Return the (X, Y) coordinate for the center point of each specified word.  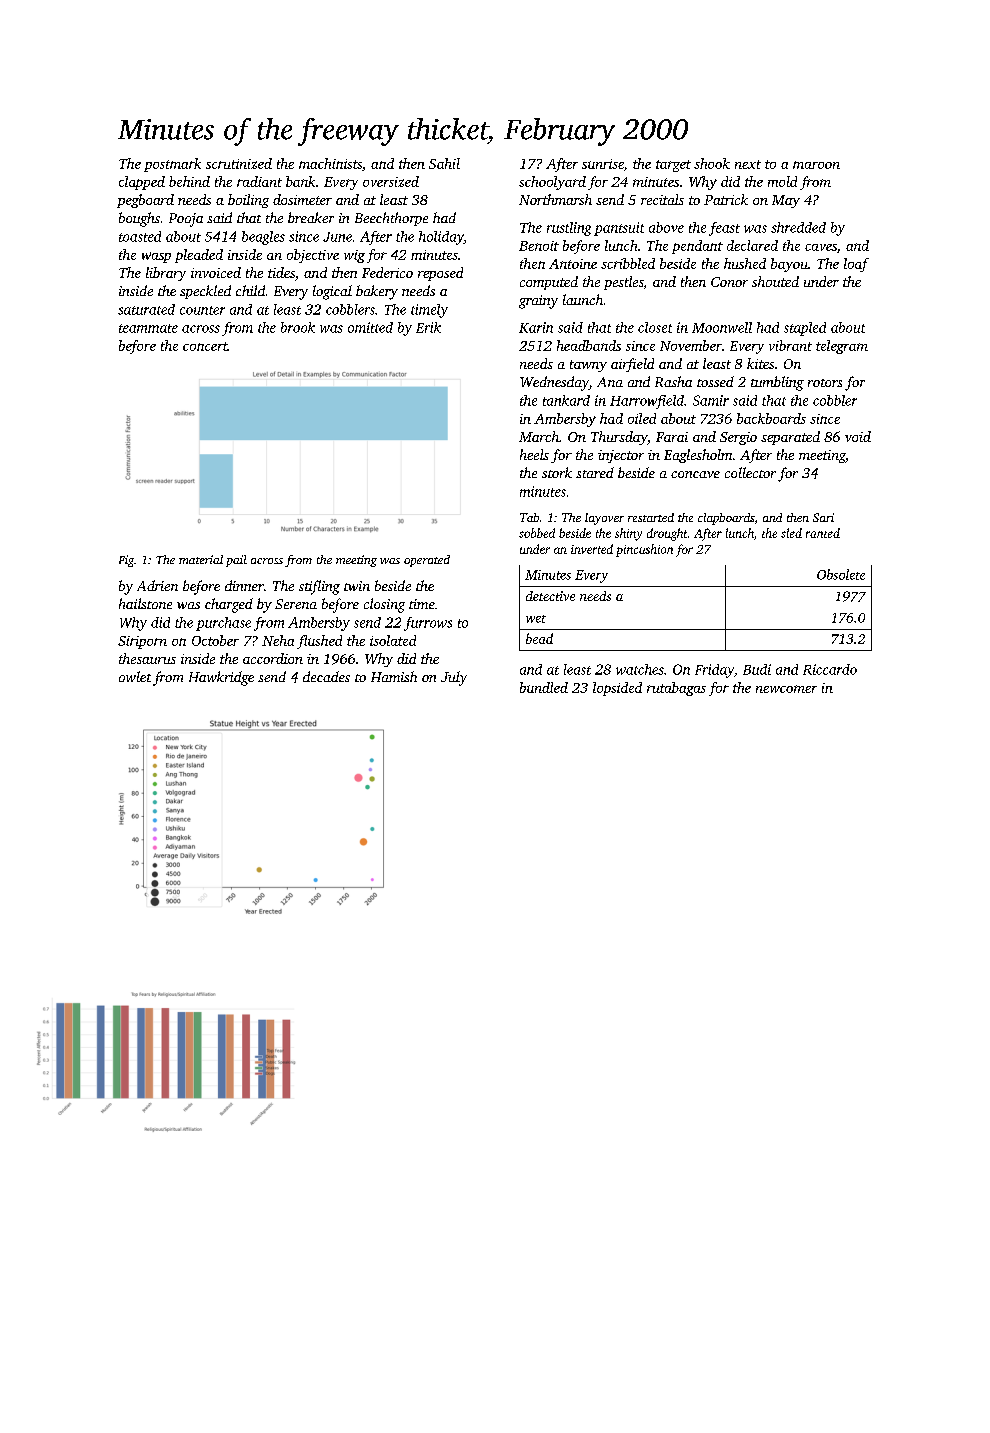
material (201, 559)
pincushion (644, 550)
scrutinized (239, 163)
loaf (856, 265)
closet (655, 327)
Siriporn (142, 642)
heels (534, 454)
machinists (330, 163)
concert (205, 346)
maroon (816, 165)
